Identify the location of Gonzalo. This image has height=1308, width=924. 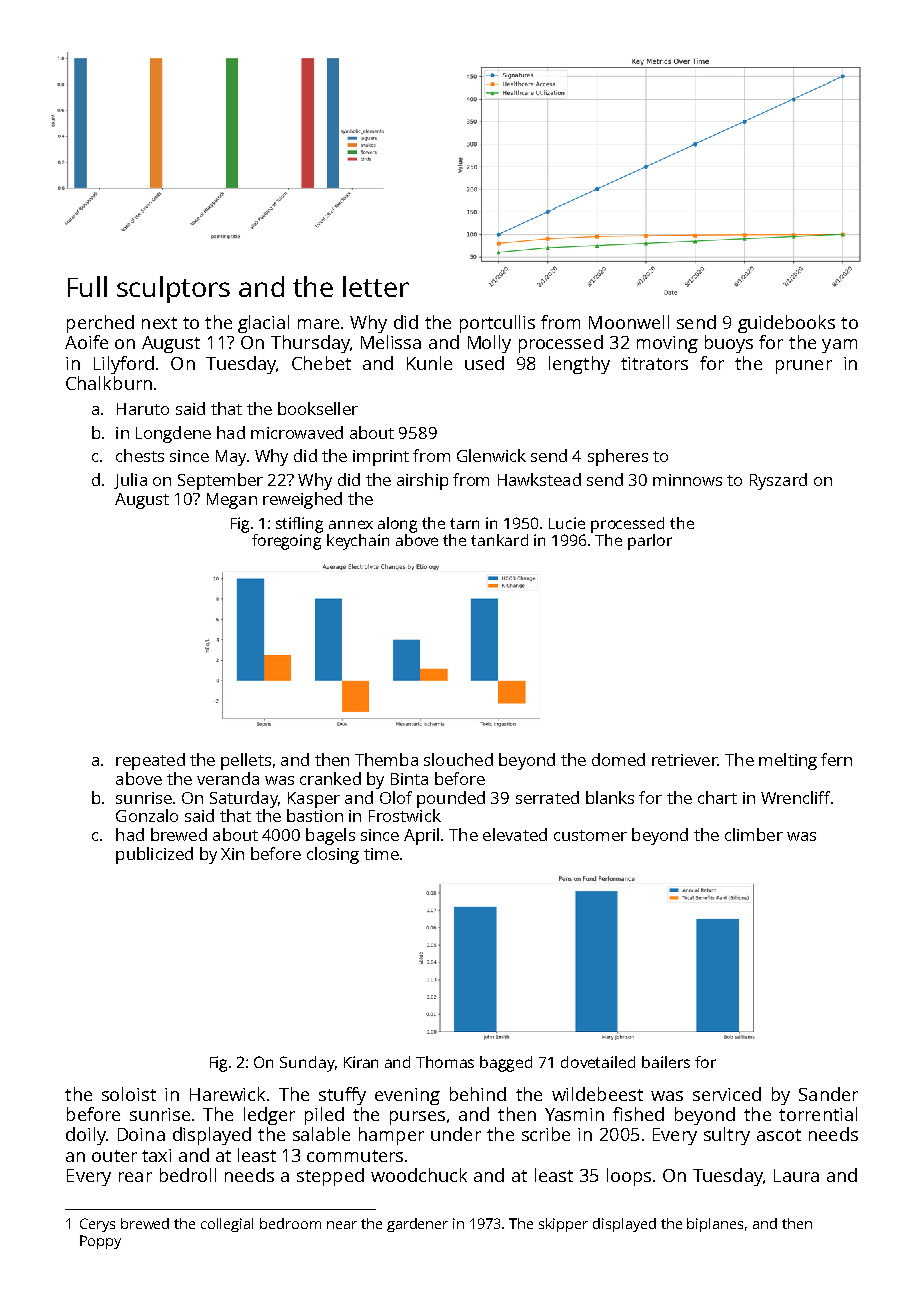
(147, 815).
